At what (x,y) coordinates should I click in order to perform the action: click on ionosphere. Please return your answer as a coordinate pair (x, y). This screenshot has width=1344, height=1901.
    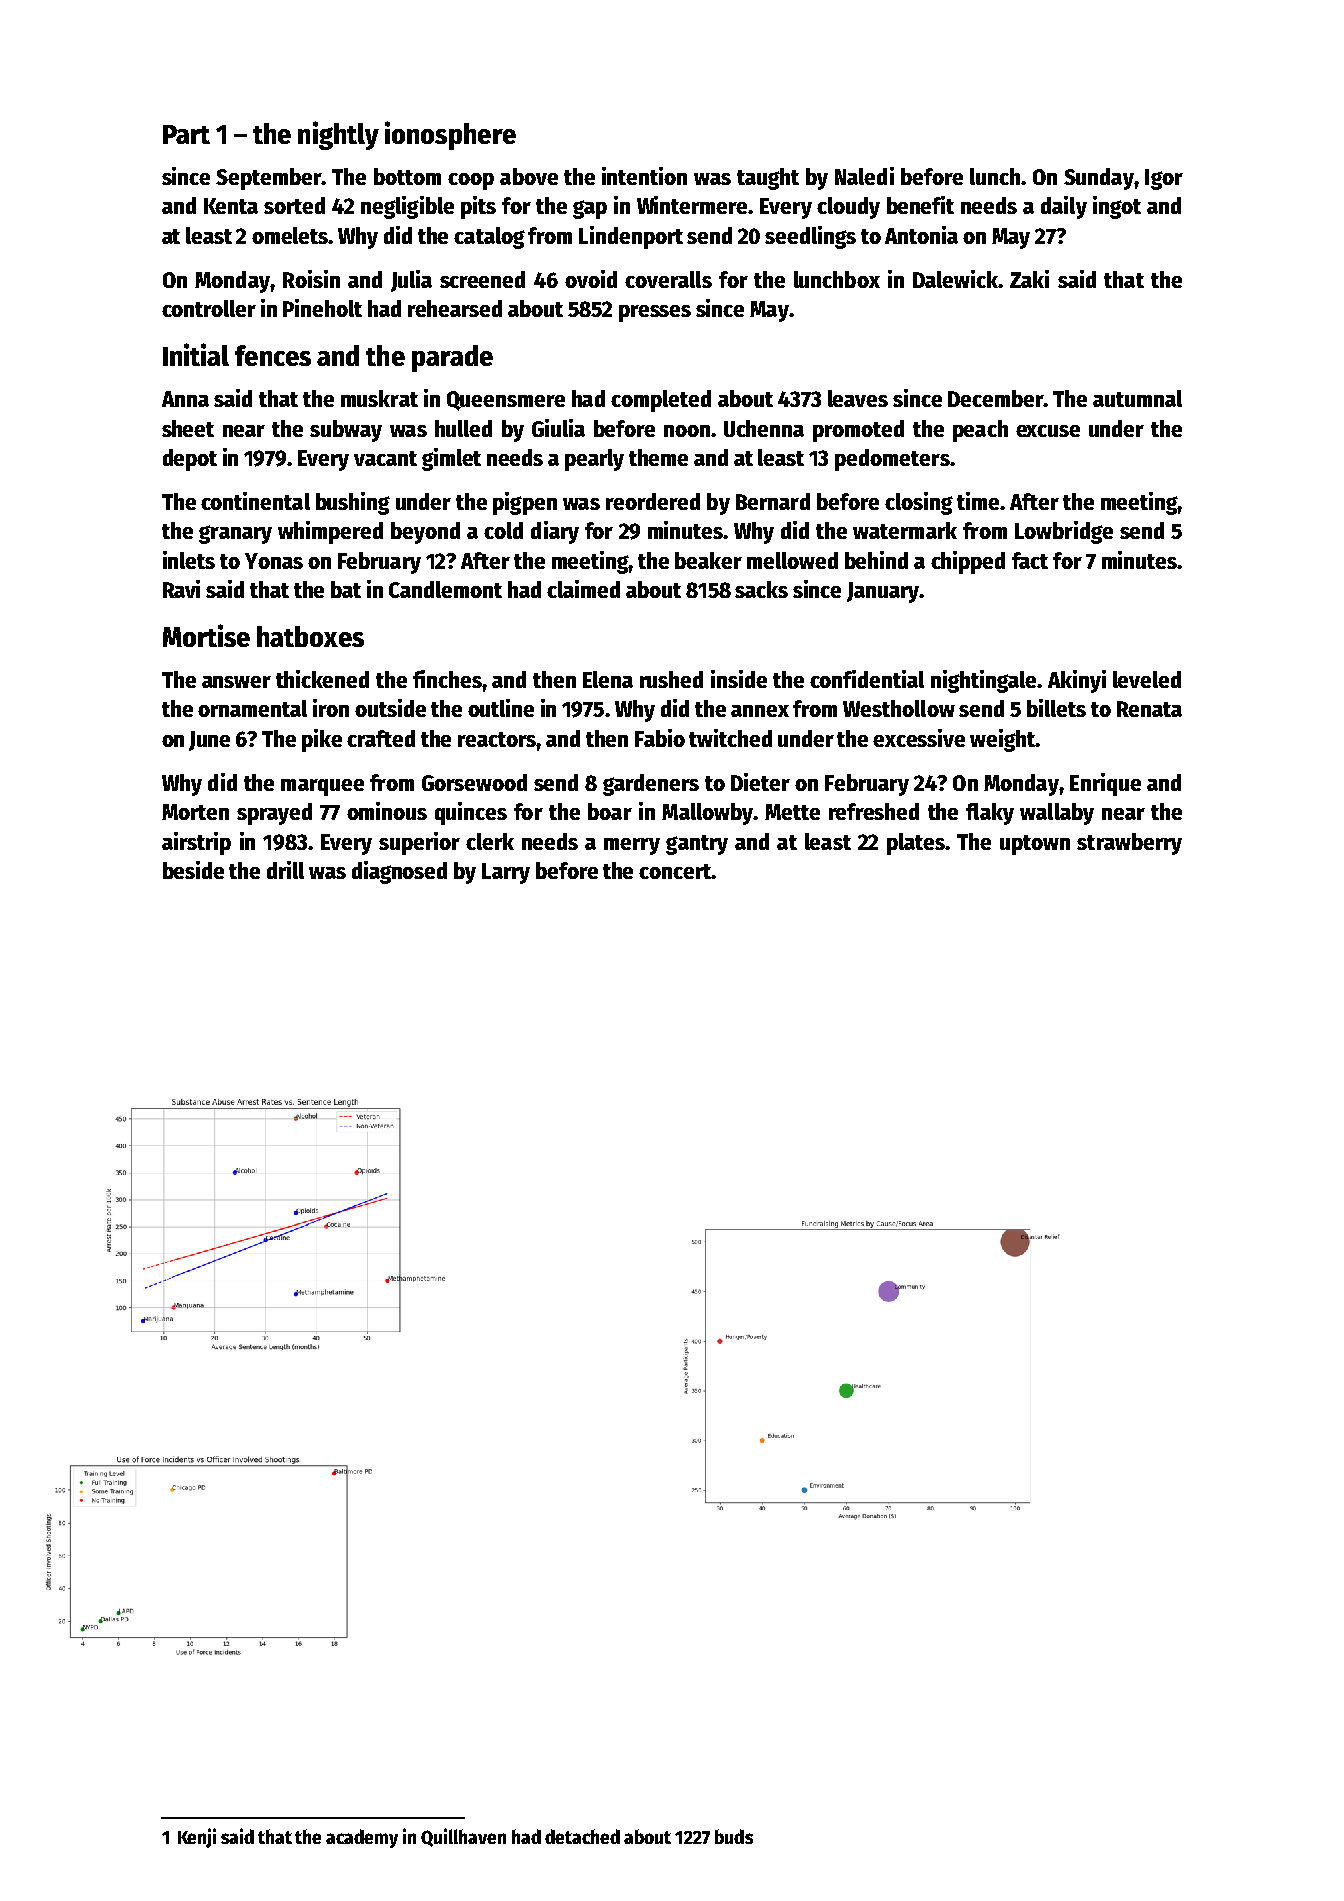
    Looking at the image, I should click on (450, 135).
